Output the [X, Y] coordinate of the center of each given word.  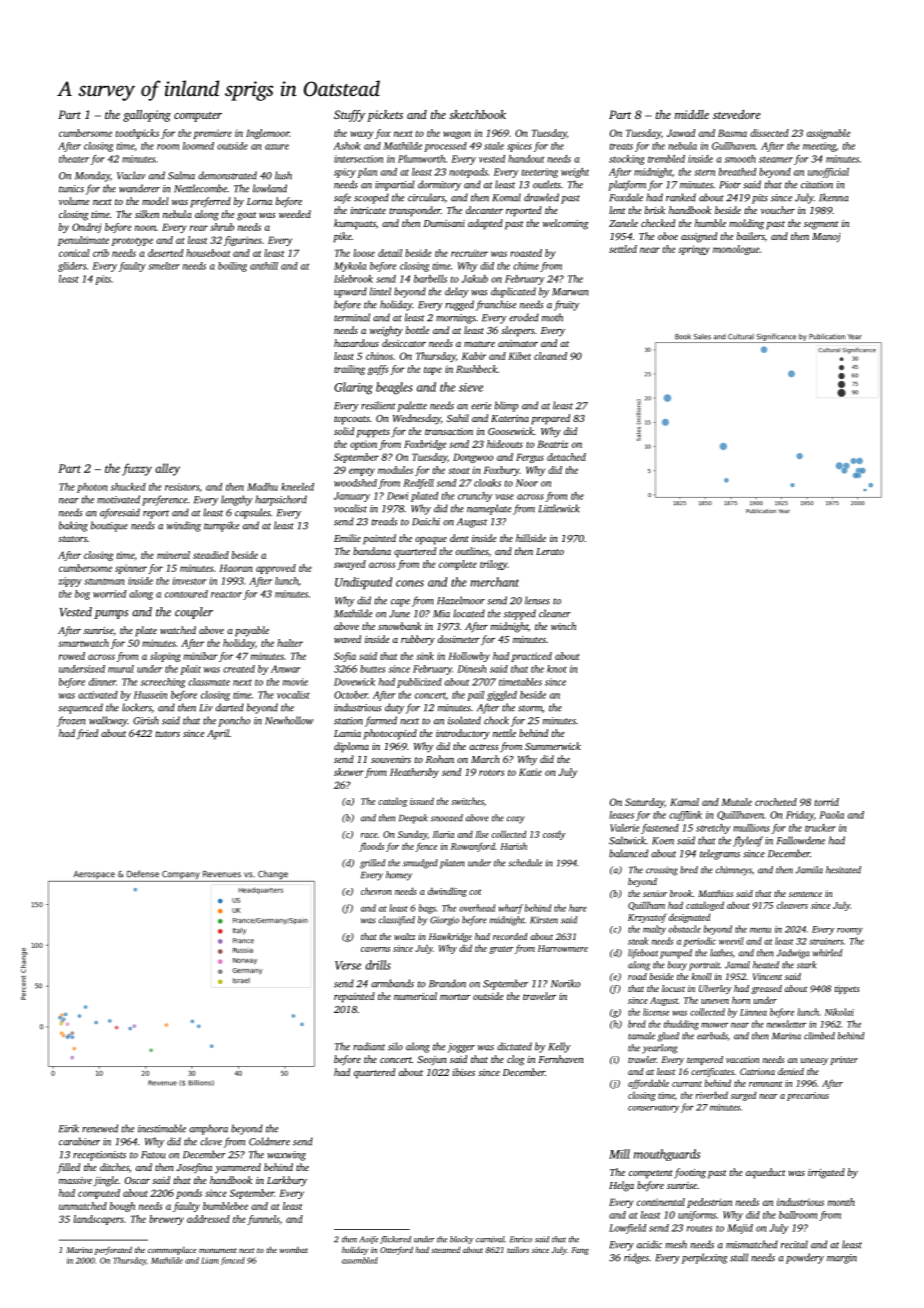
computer [198, 117]
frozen [71, 721]
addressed [208, 1219]
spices [519, 147]
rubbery [418, 640]
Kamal [684, 802]
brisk [655, 210]
